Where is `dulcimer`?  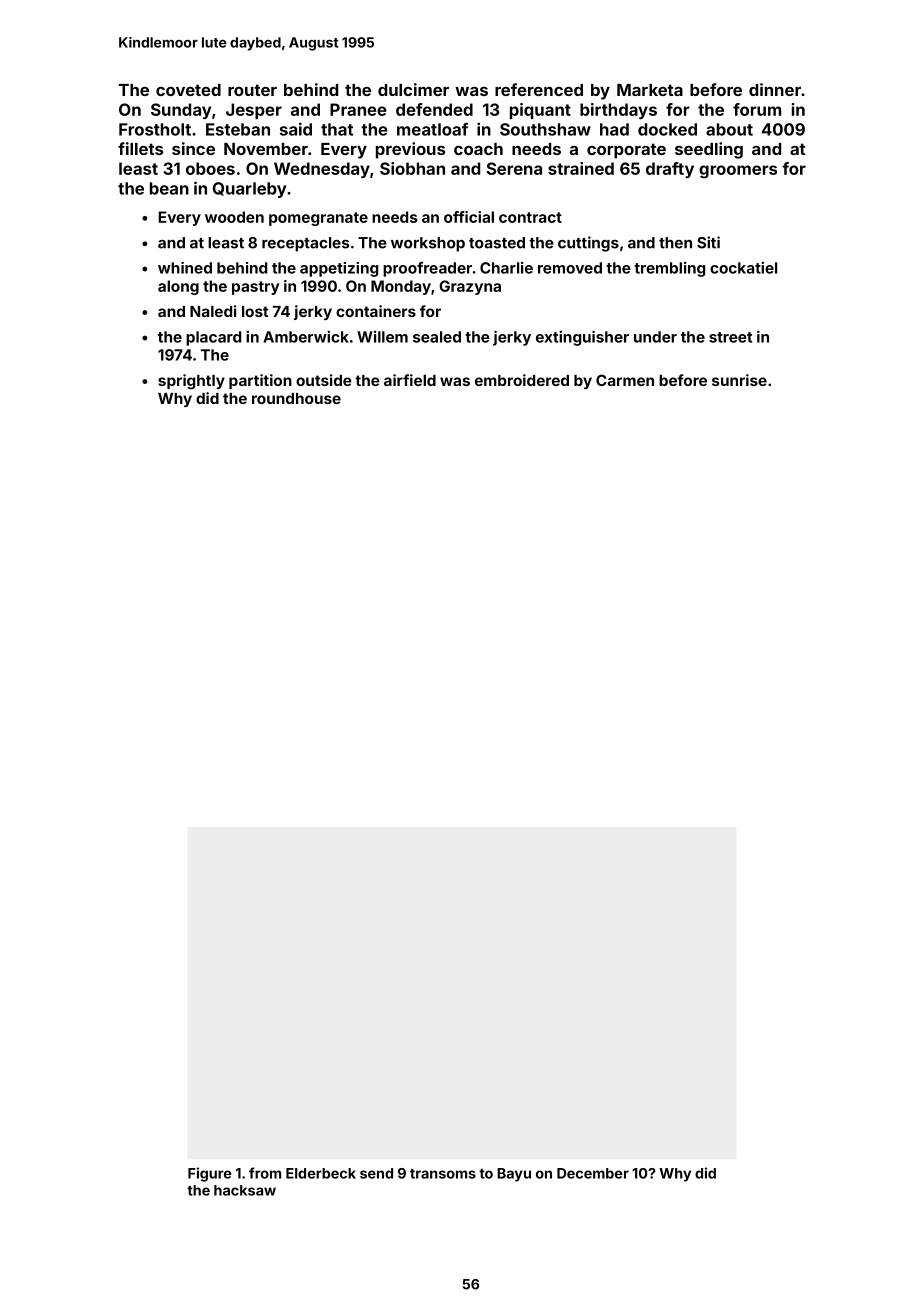 dulcimer is located at coordinates (413, 89).
